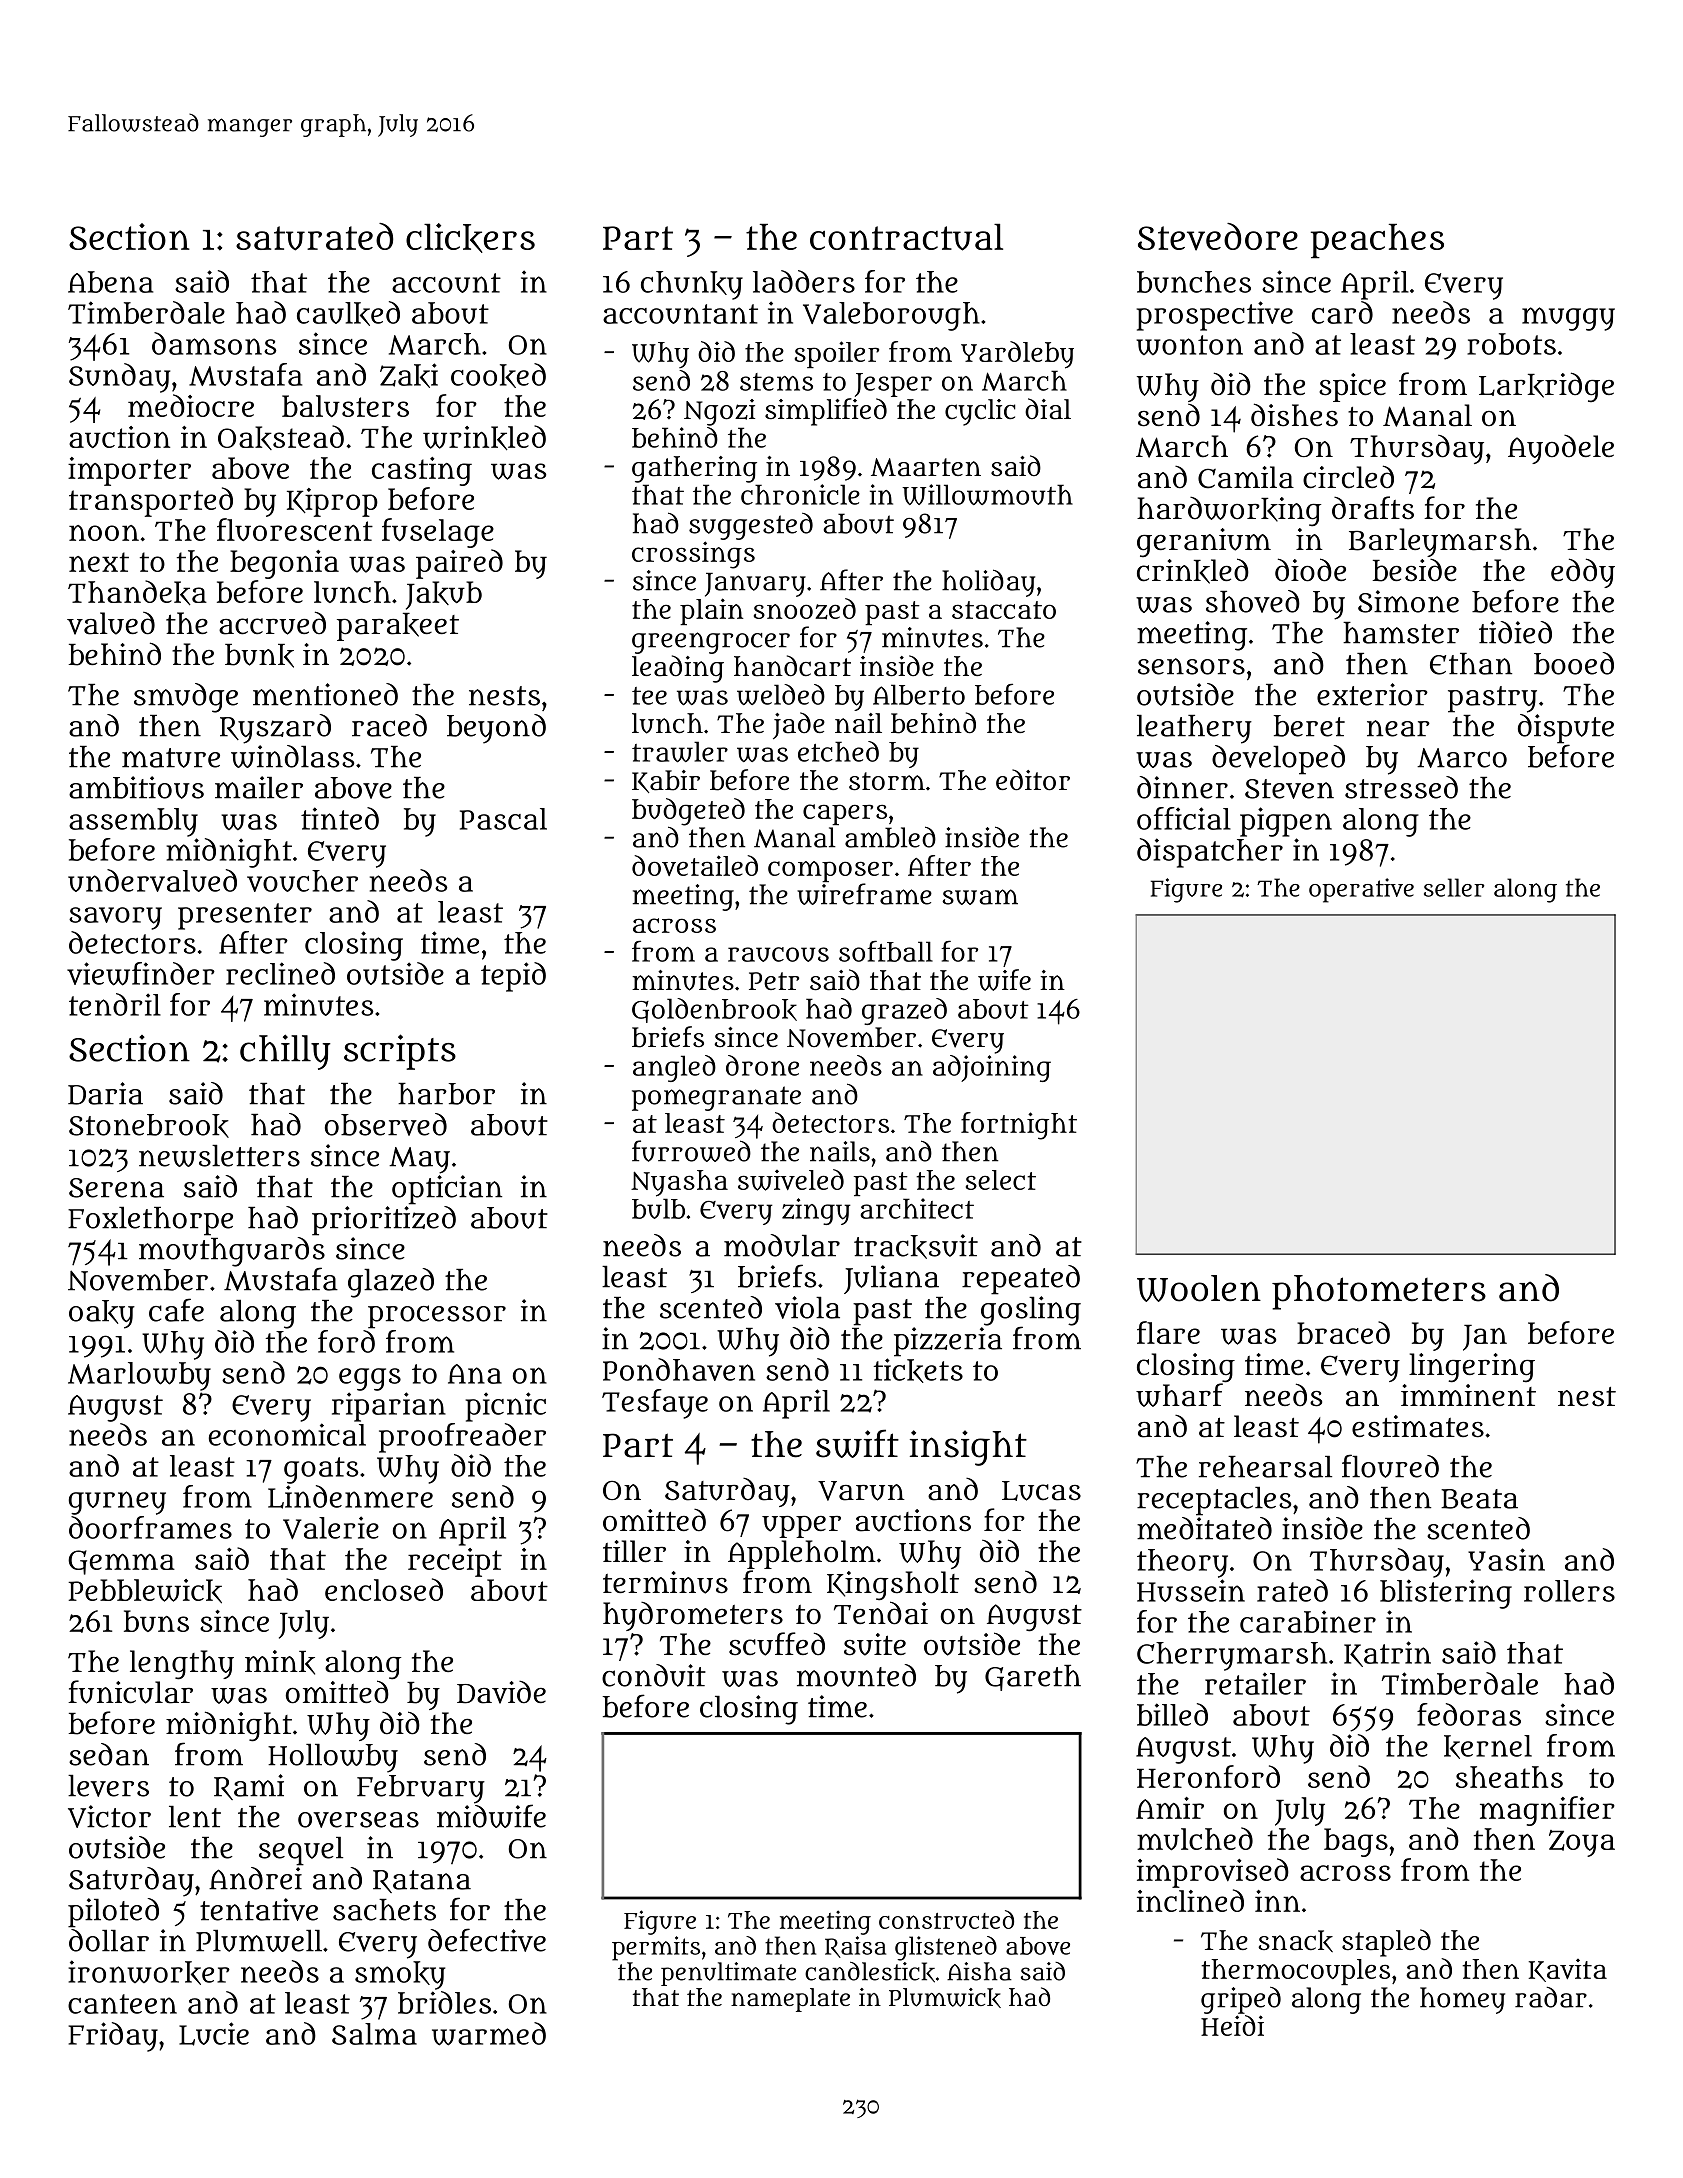 The image size is (1683, 2178). What do you see at coordinates (1408, 601) in the screenshot?
I see `Simone` at bounding box center [1408, 601].
